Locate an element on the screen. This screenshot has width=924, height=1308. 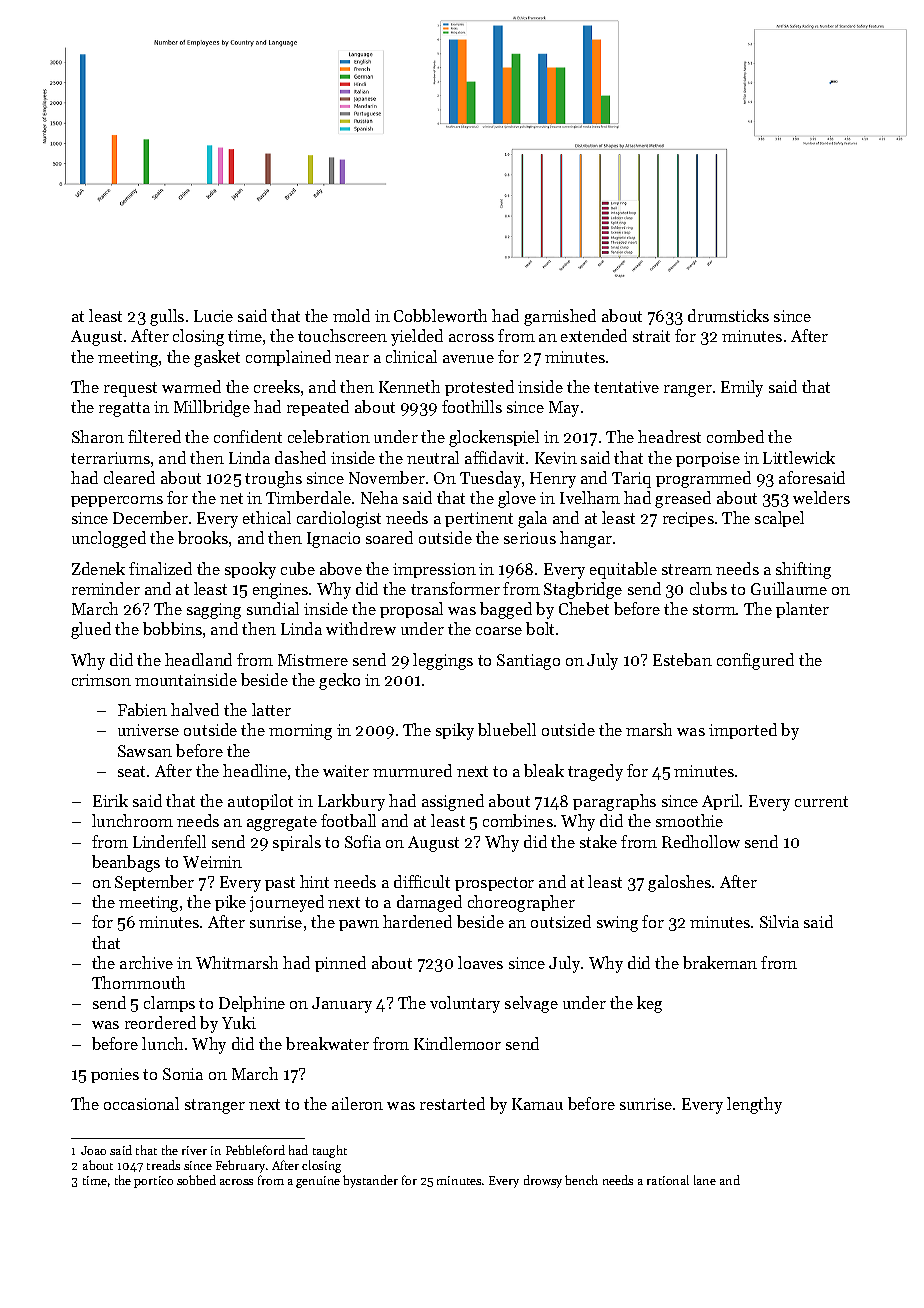
occasional is located at coordinates (141, 1103).
